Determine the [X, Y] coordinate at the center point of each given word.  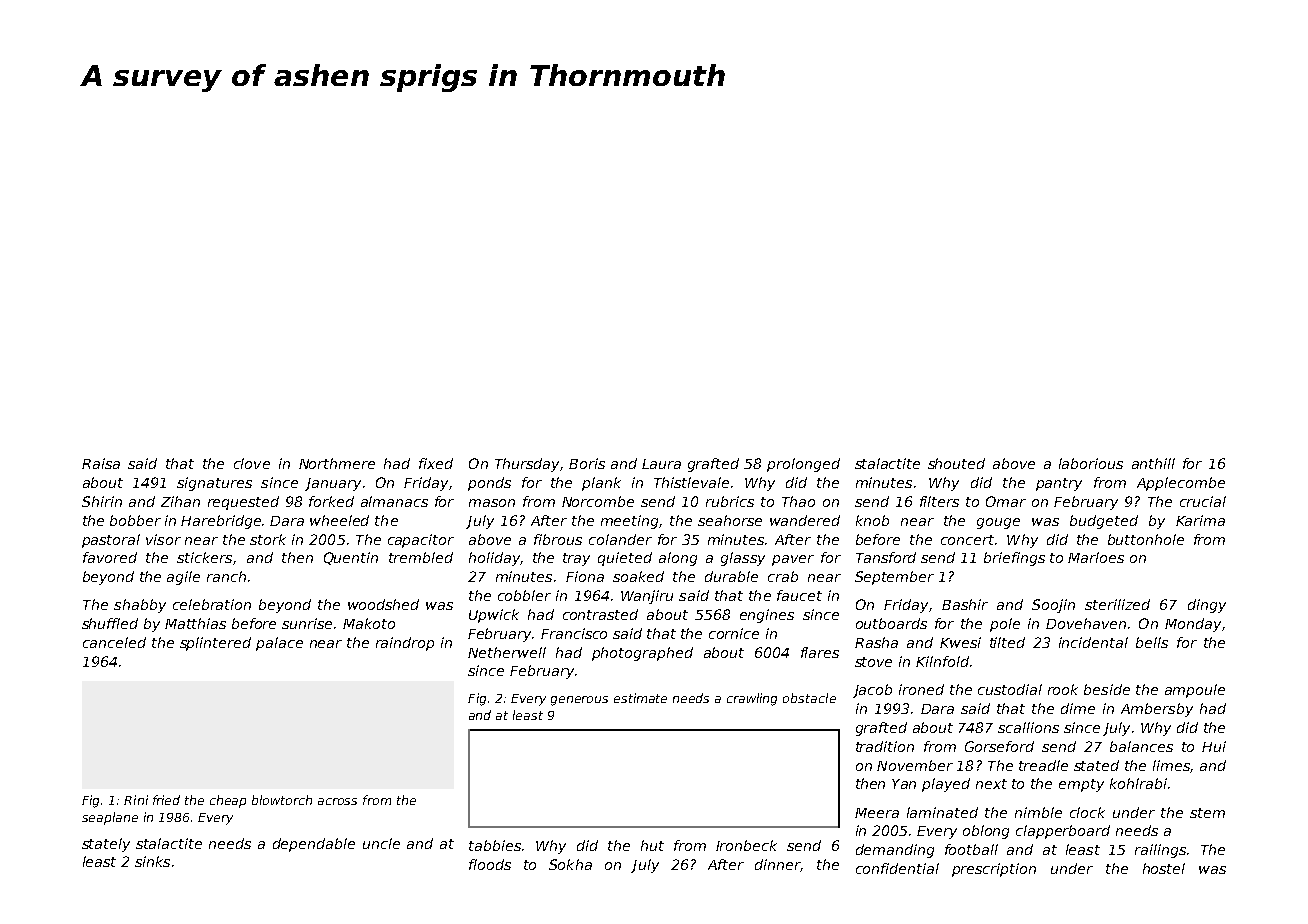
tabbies [495, 845]
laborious [1091, 463]
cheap [228, 801]
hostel [1164, 868]
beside [1107, 689]
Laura [661, 464]
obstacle [809, 698]
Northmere [337, 463]
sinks [152, 861]
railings [1160, 851]
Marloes [1096, 557]
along [678, 559]
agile [183, 578]
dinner [778, 865]
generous [579, 701]
